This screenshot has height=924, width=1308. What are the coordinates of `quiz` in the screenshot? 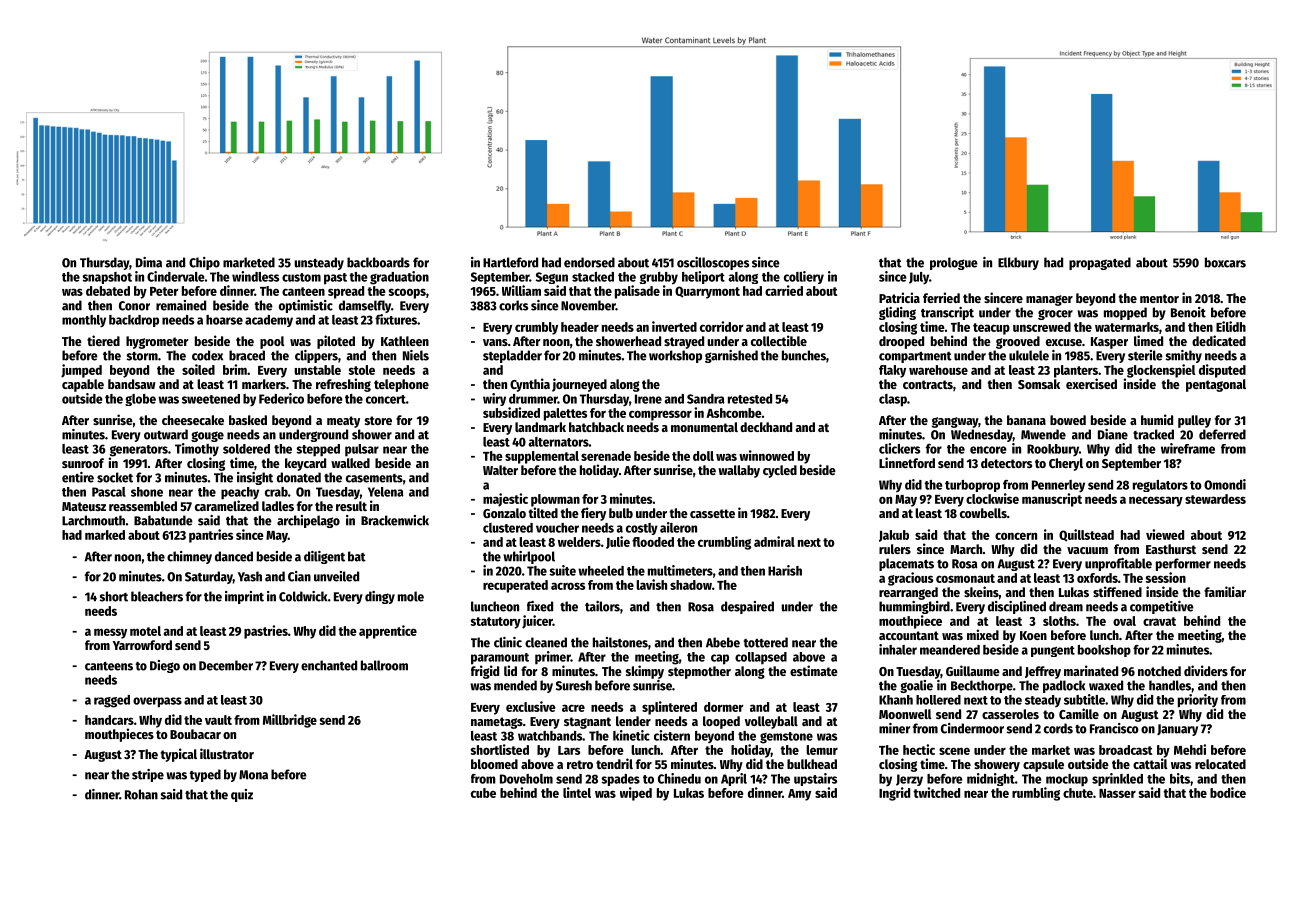 It's located at (242, 795).
